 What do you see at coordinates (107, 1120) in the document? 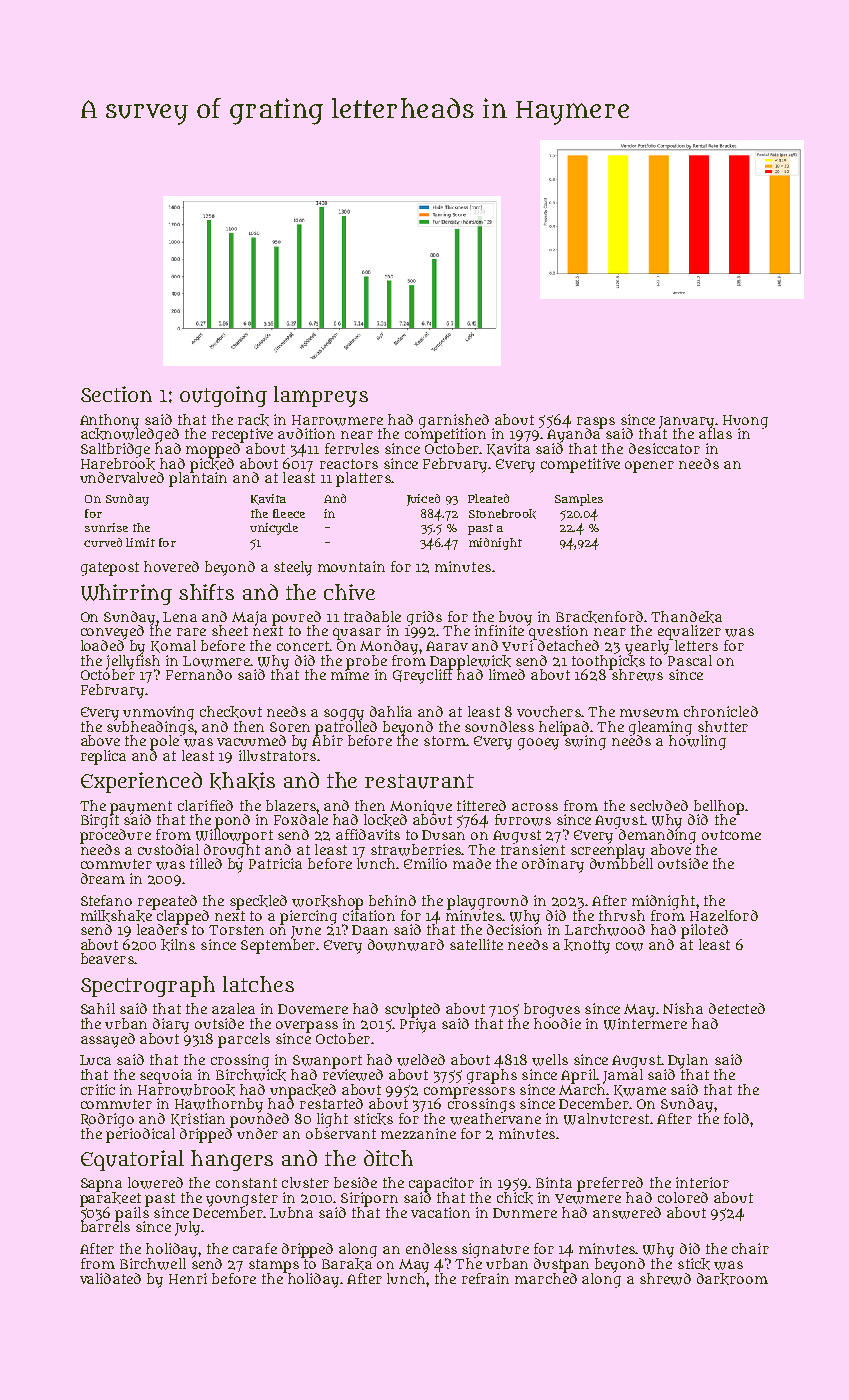
I see `Rodrigo` at bounding box center [107, 1120].
